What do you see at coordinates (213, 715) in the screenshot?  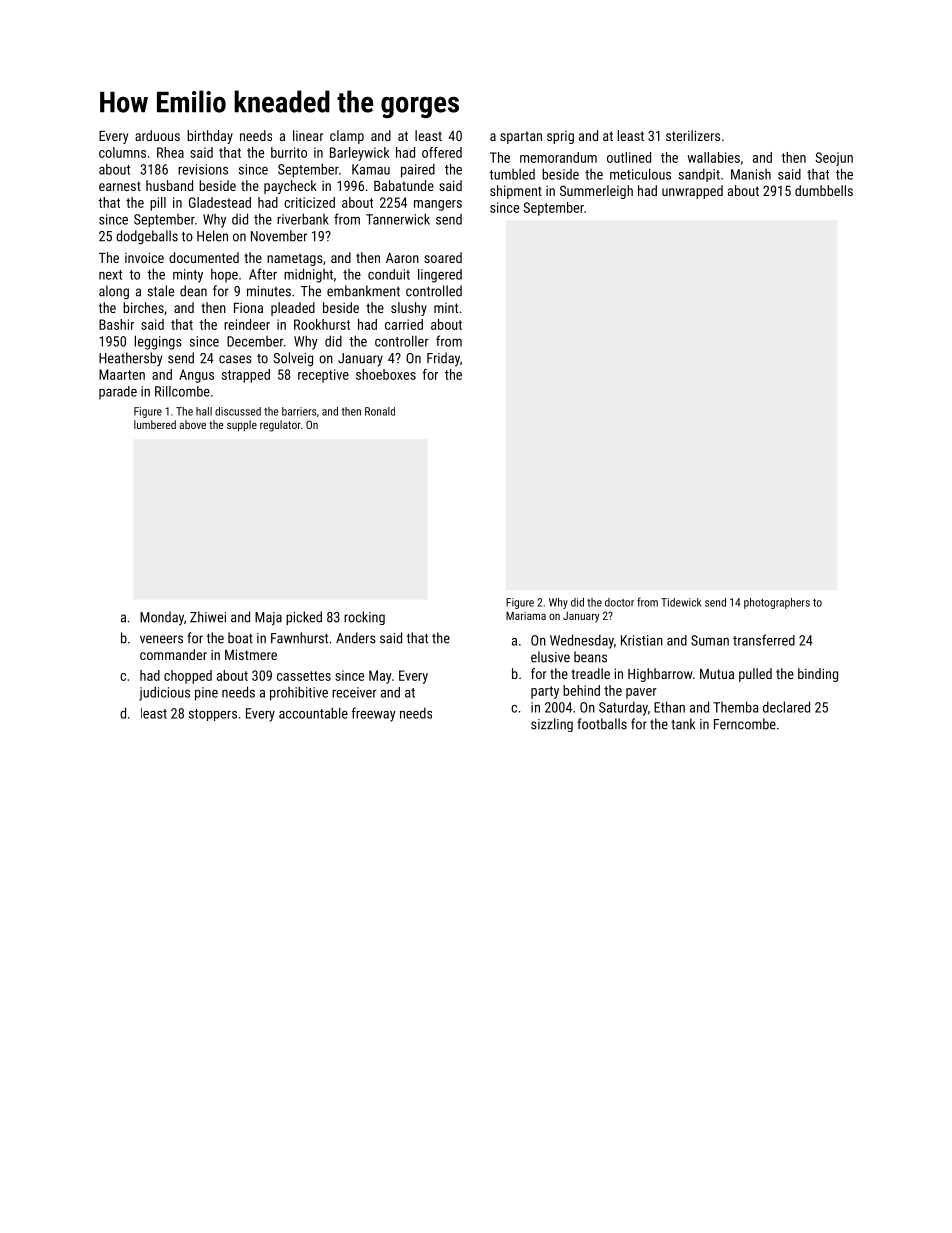 I see `stoppers` at bounding box center [213, 715].
